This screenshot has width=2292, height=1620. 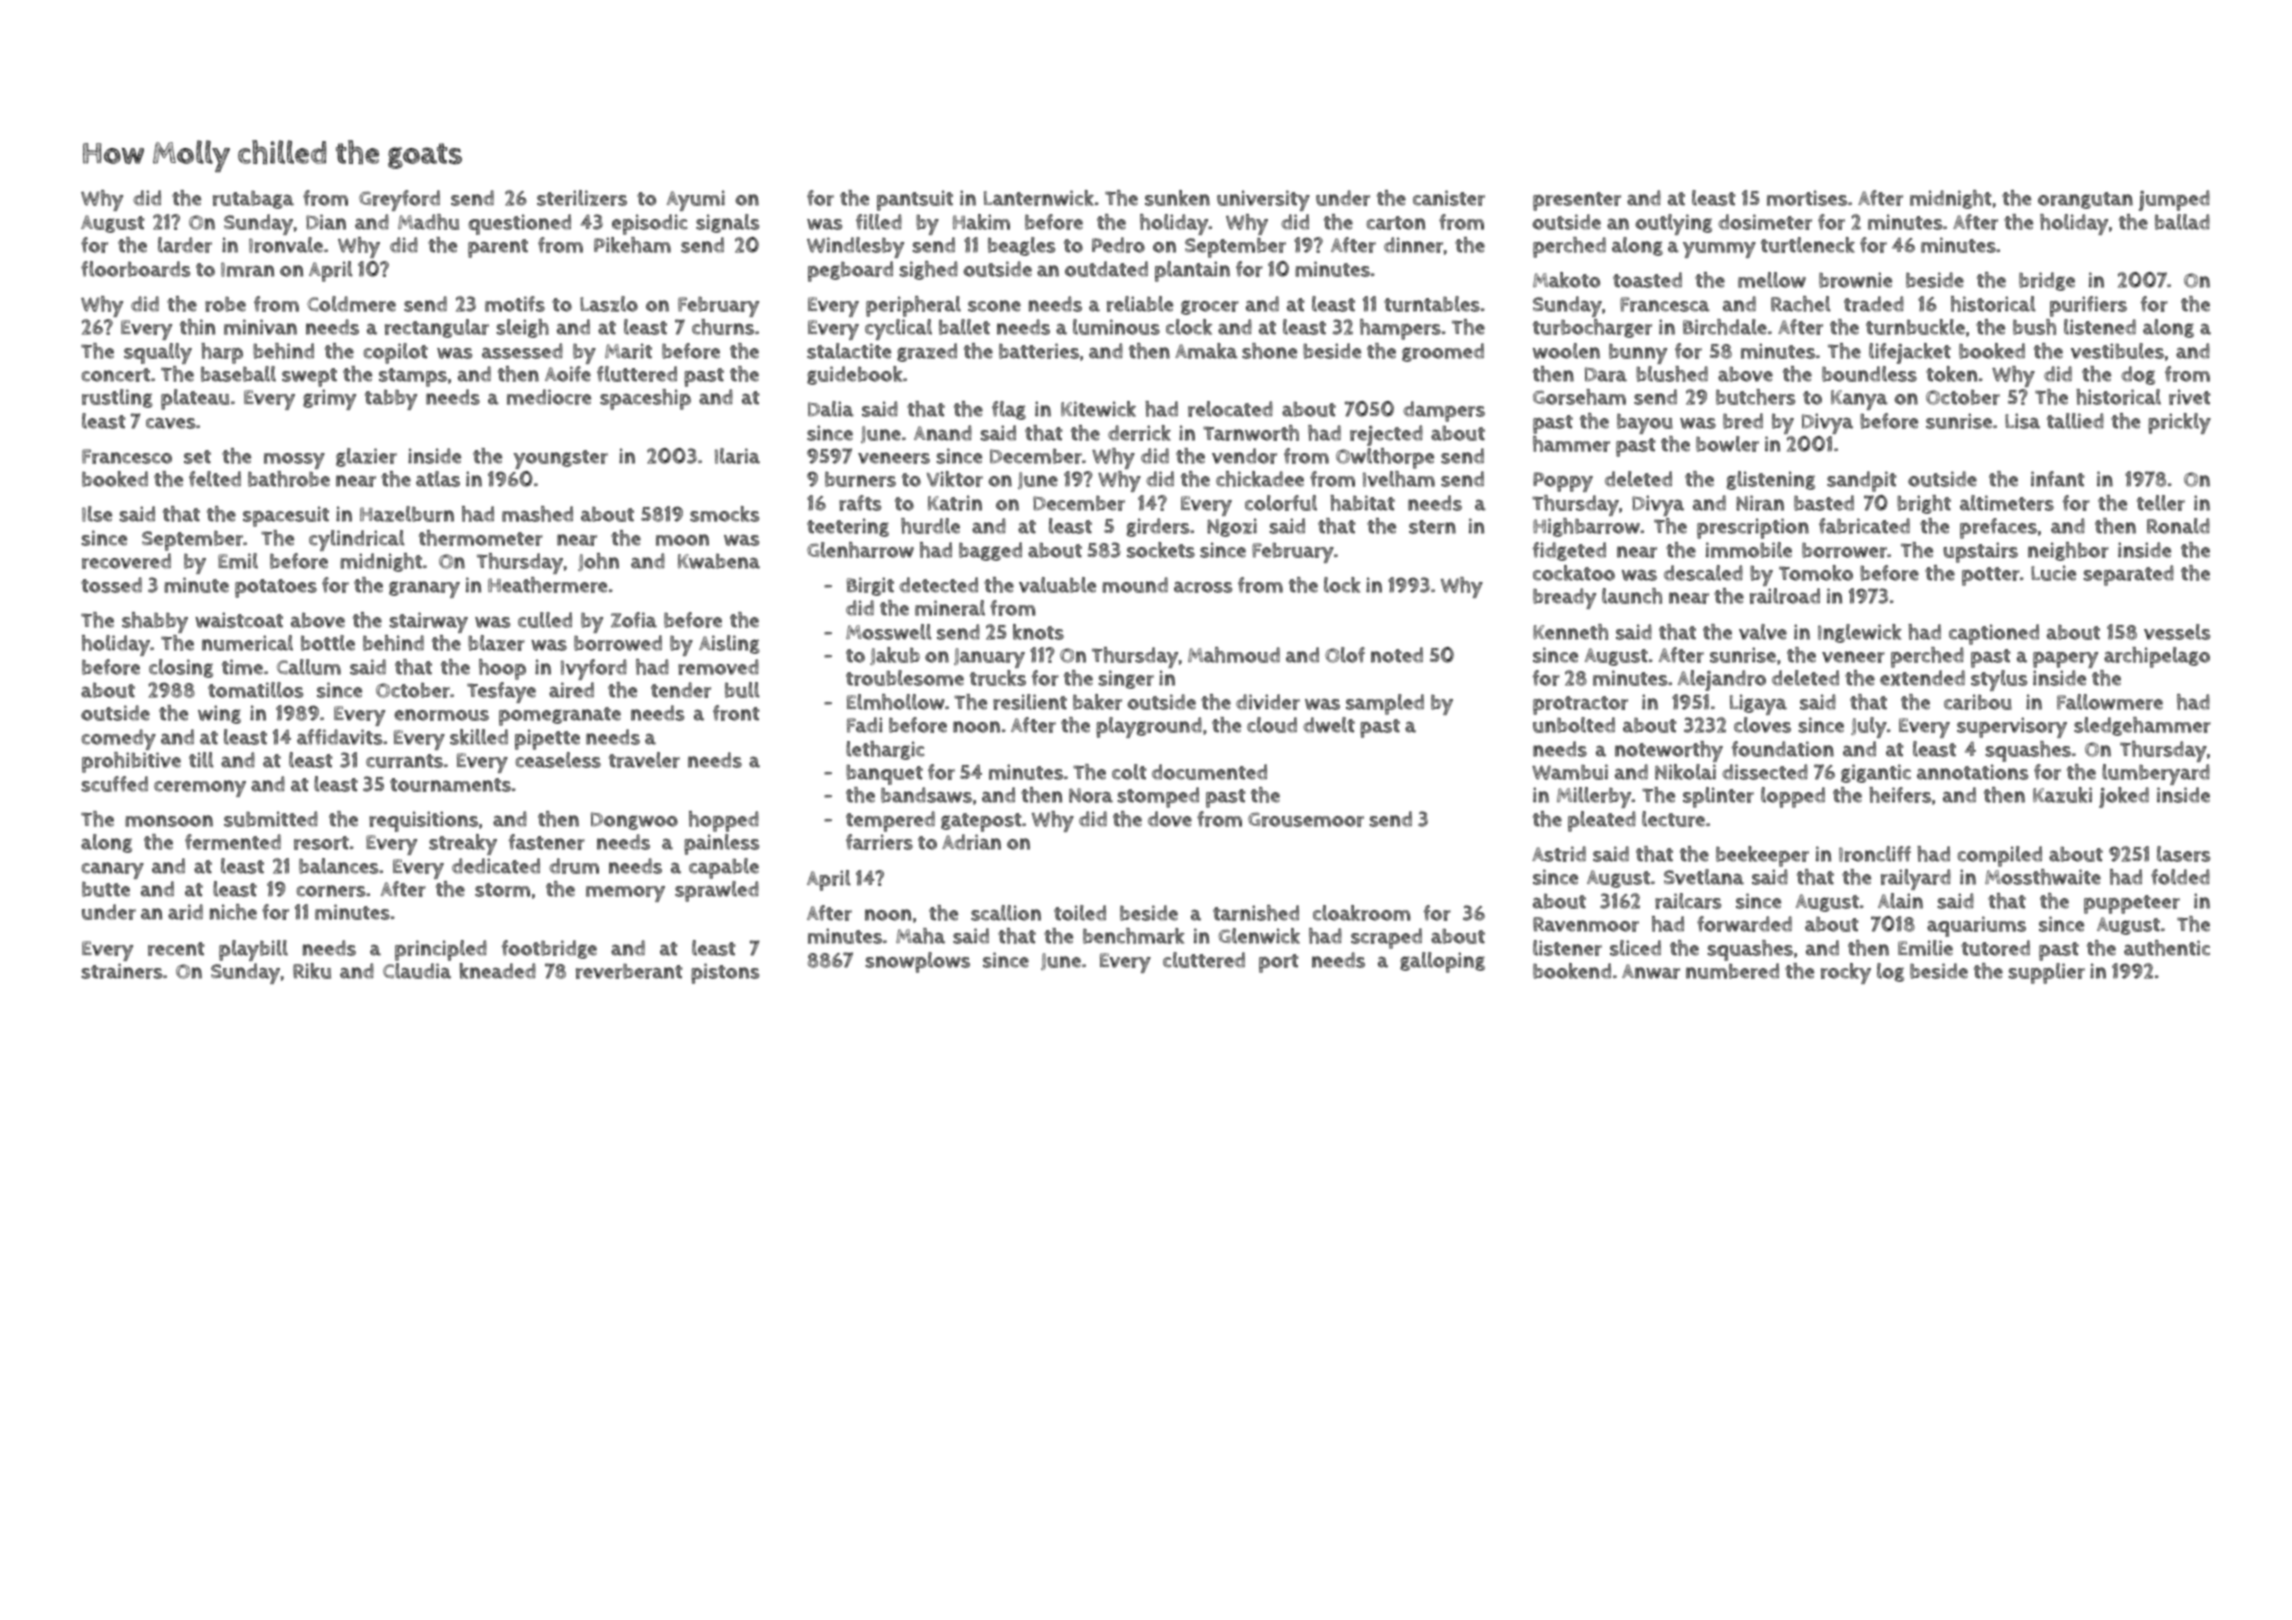 I want to click on snowplows, so click(x=917, y=962).
